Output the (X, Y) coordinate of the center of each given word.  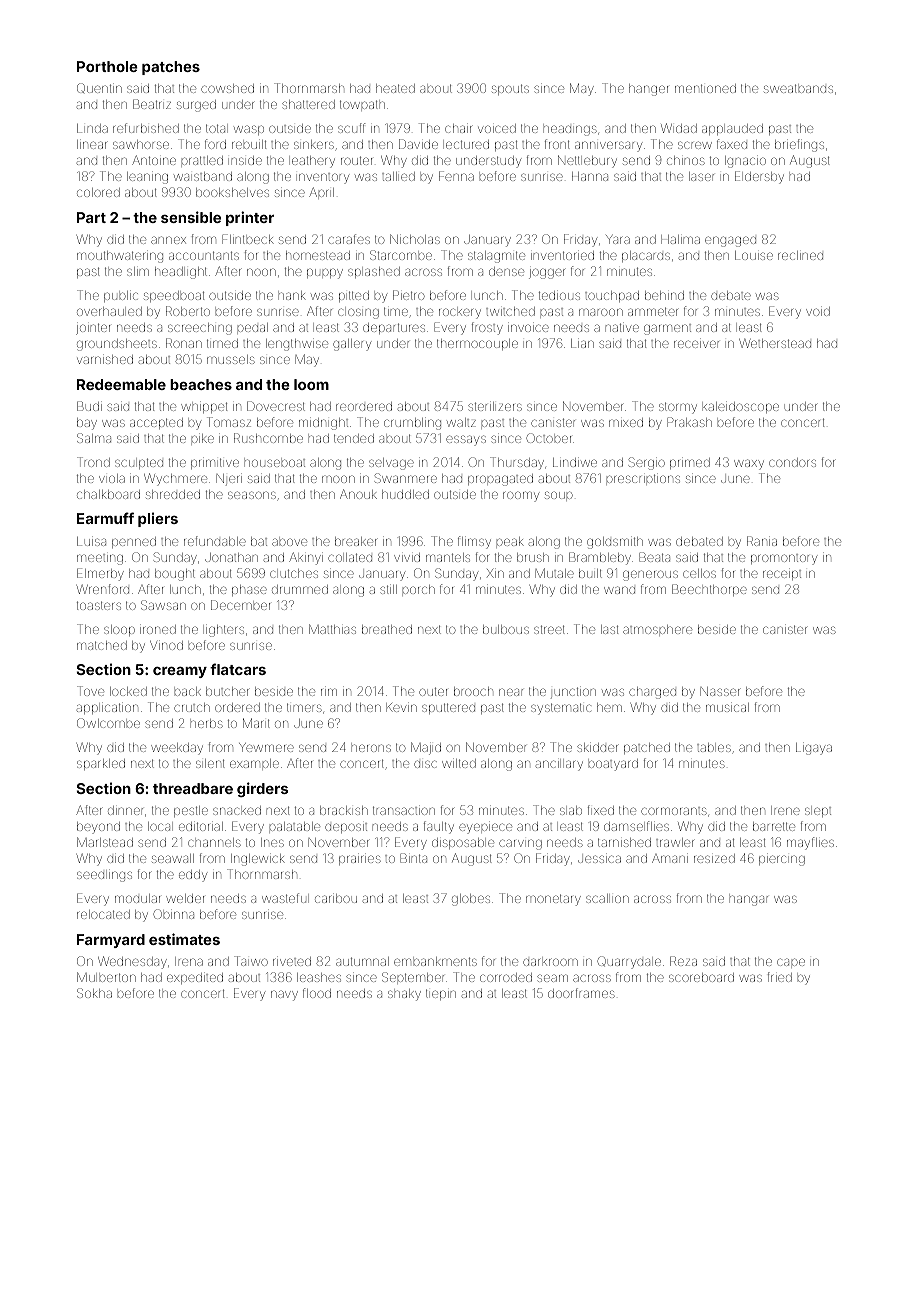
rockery (460, 313)
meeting (100, 559)
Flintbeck (248, 239)
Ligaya (814, 749)
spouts (510, 89)
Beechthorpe (709, 590)
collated (350, 557)
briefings (799, 145)
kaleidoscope (741, 407)
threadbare (193, 788)
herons (371, 748)
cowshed (227, 88)
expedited (195, 978)
